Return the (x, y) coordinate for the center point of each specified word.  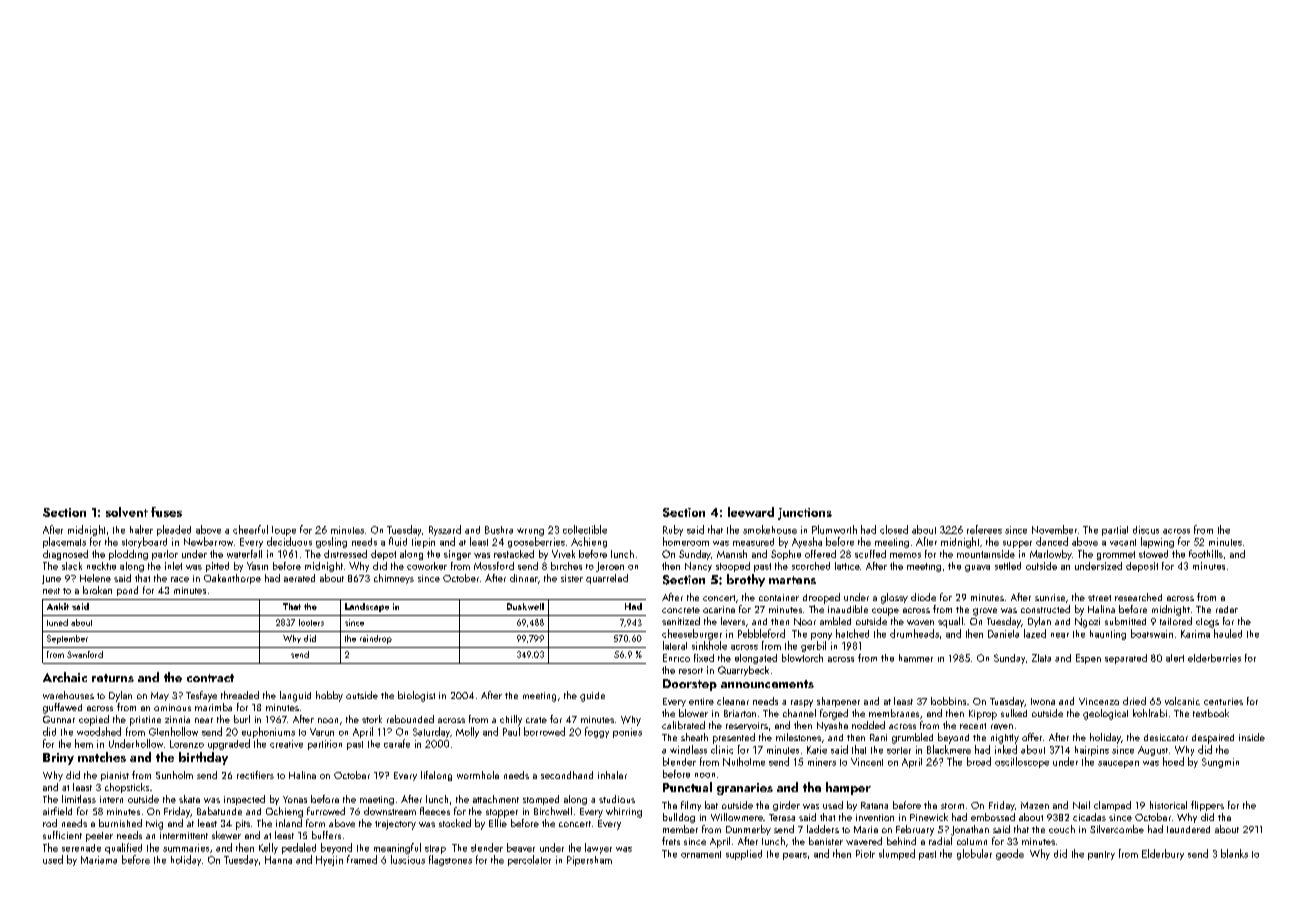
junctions (805, 514)
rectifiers (255, 775)
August (1153, 751)
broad (979, 761)
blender (679, 761)
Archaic (65, 677)
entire (701, 701)
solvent (127, 512)
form (315, 823)
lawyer (598, 848)
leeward (751, 512)
